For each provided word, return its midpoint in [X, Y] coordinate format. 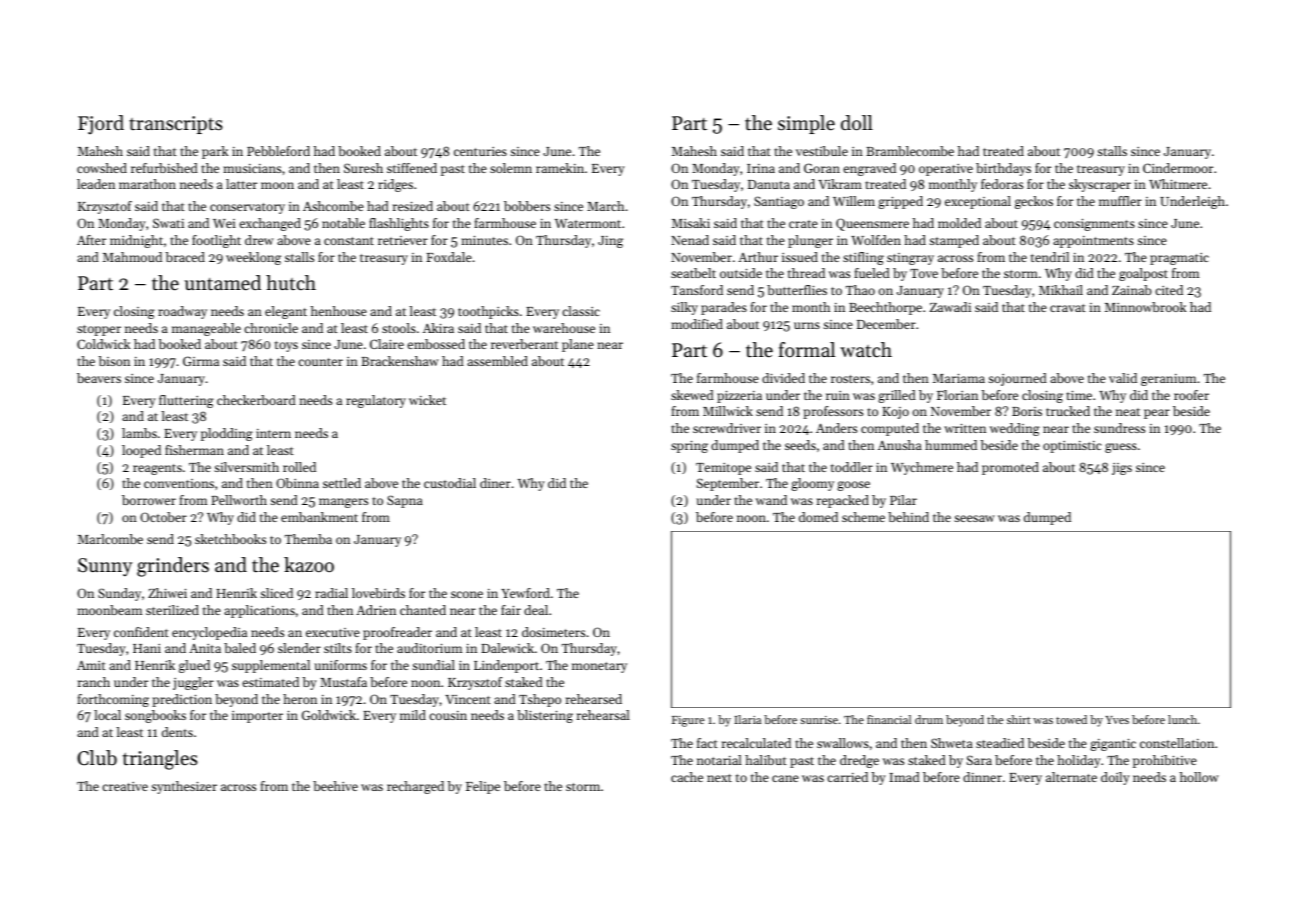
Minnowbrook [1145, 307]
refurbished [164, 168]
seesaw [974, 518]
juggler [193, 683]
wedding [1015, 429]
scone [467, 594]
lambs [139, 433]
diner [495, 483]
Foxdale [449, 257]
